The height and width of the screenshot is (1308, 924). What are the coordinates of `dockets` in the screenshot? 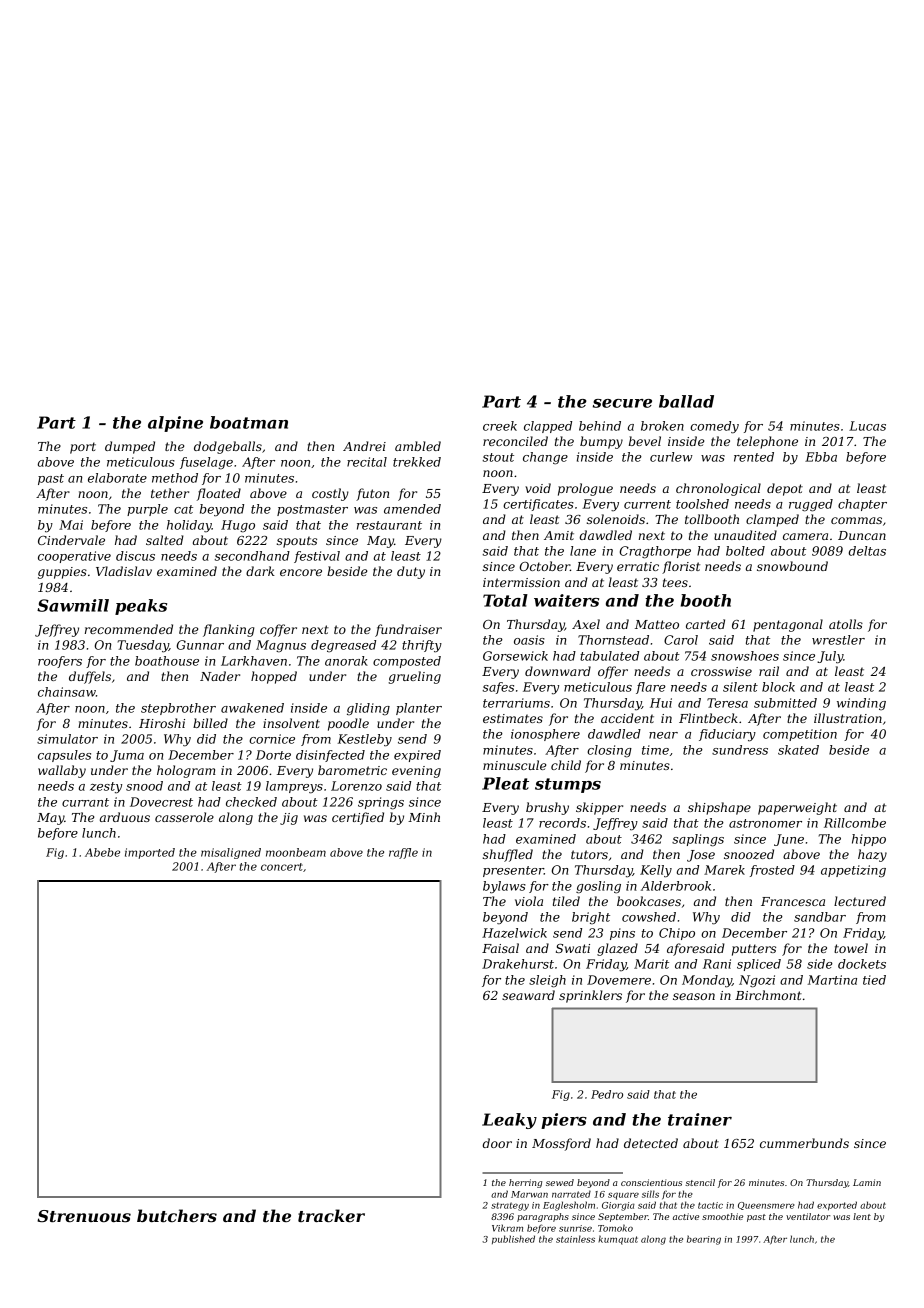 It's located at (862, 964).
